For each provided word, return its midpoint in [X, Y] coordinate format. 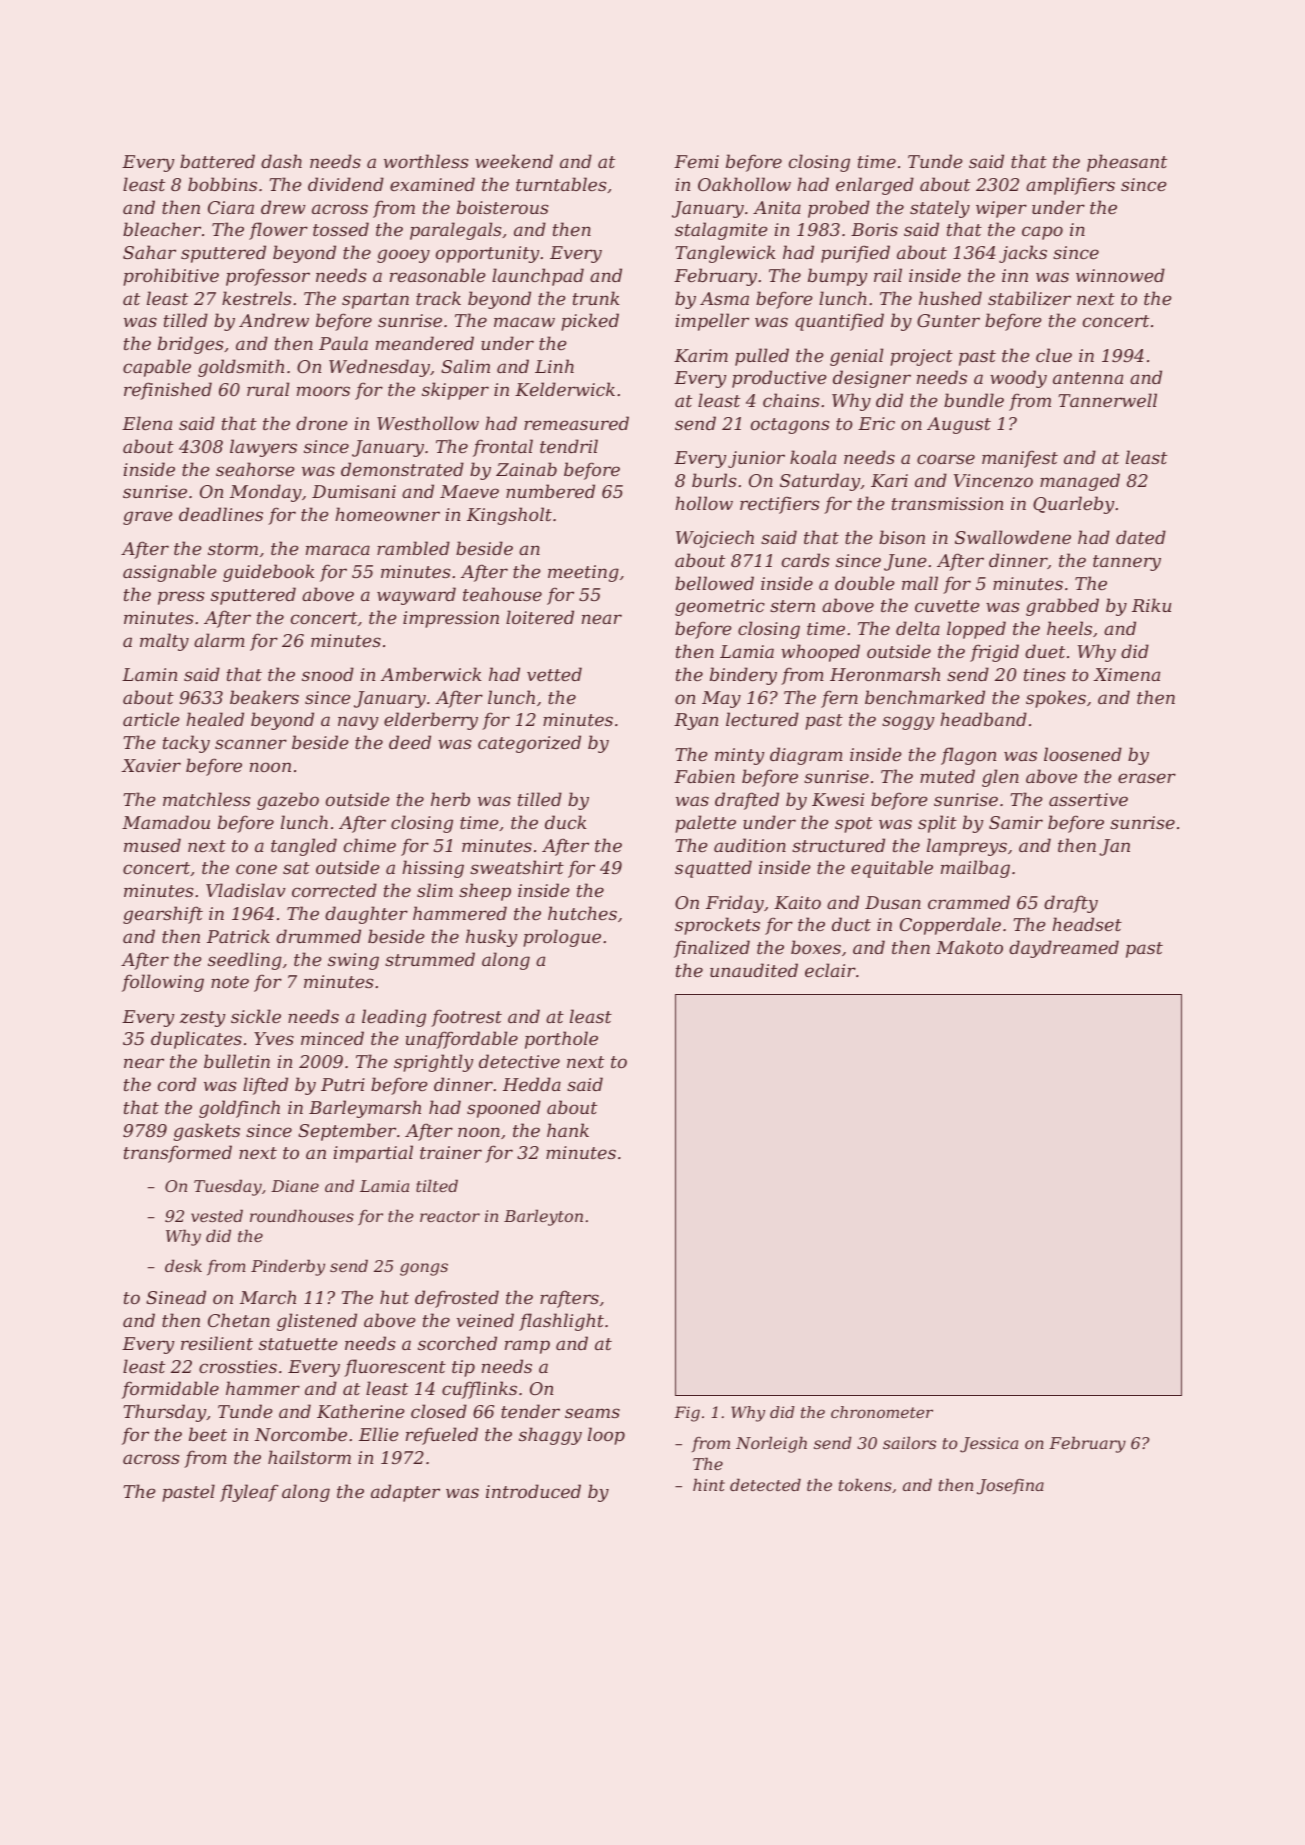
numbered [550, 491]
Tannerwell [1107, 400]
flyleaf [249, 1493]
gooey [403, 256]
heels [1069, 628]
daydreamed [1064, 949]
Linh [554, 366]
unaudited [754, 970]
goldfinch [239, 1109]
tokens [865, 1484]
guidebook [269, 573]
